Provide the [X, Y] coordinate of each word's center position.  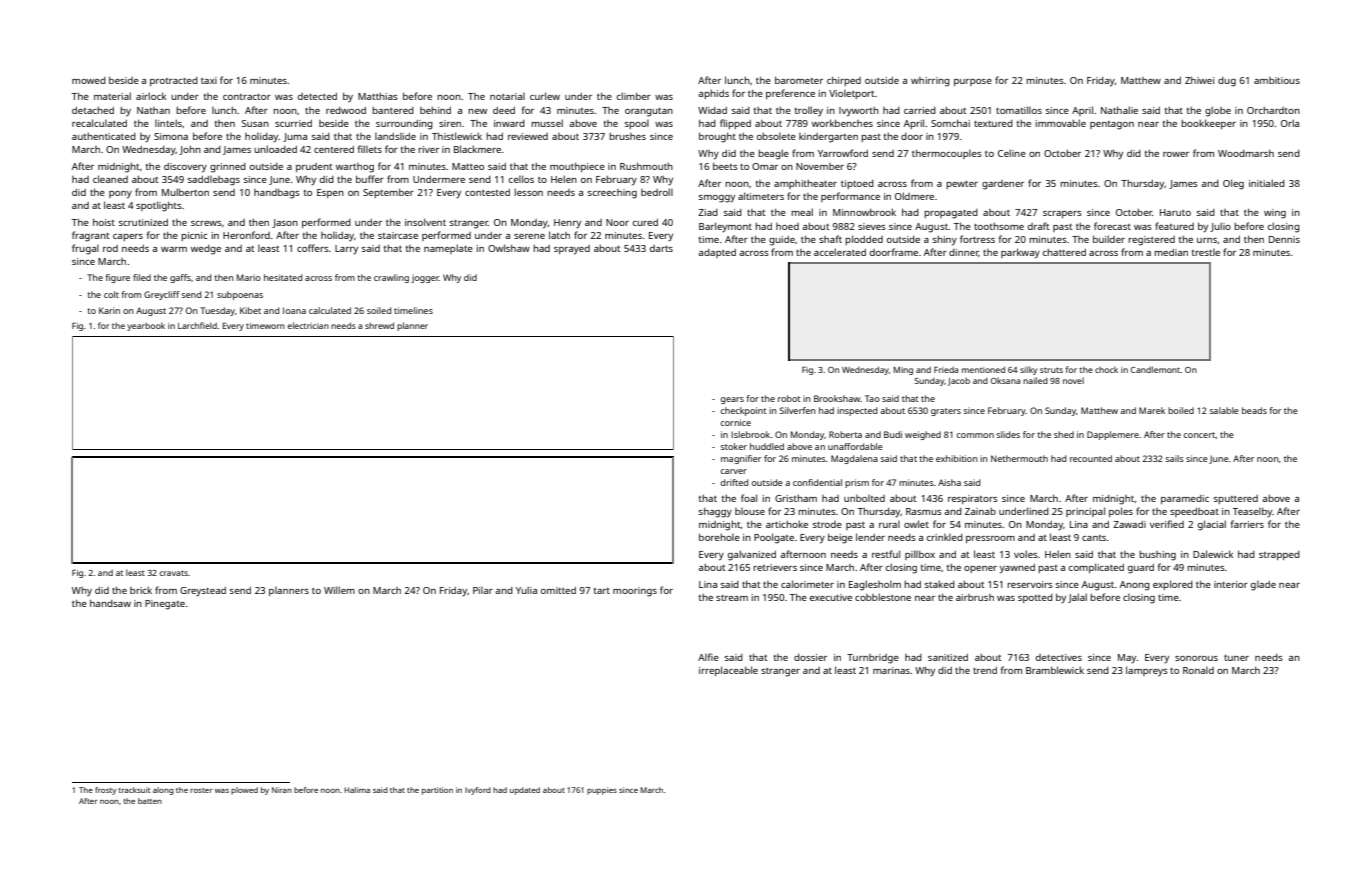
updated [525, 791]
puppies [602, 791]
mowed [89, 80]
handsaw [110, 603]
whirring [930, 82]
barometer [799, 80]
